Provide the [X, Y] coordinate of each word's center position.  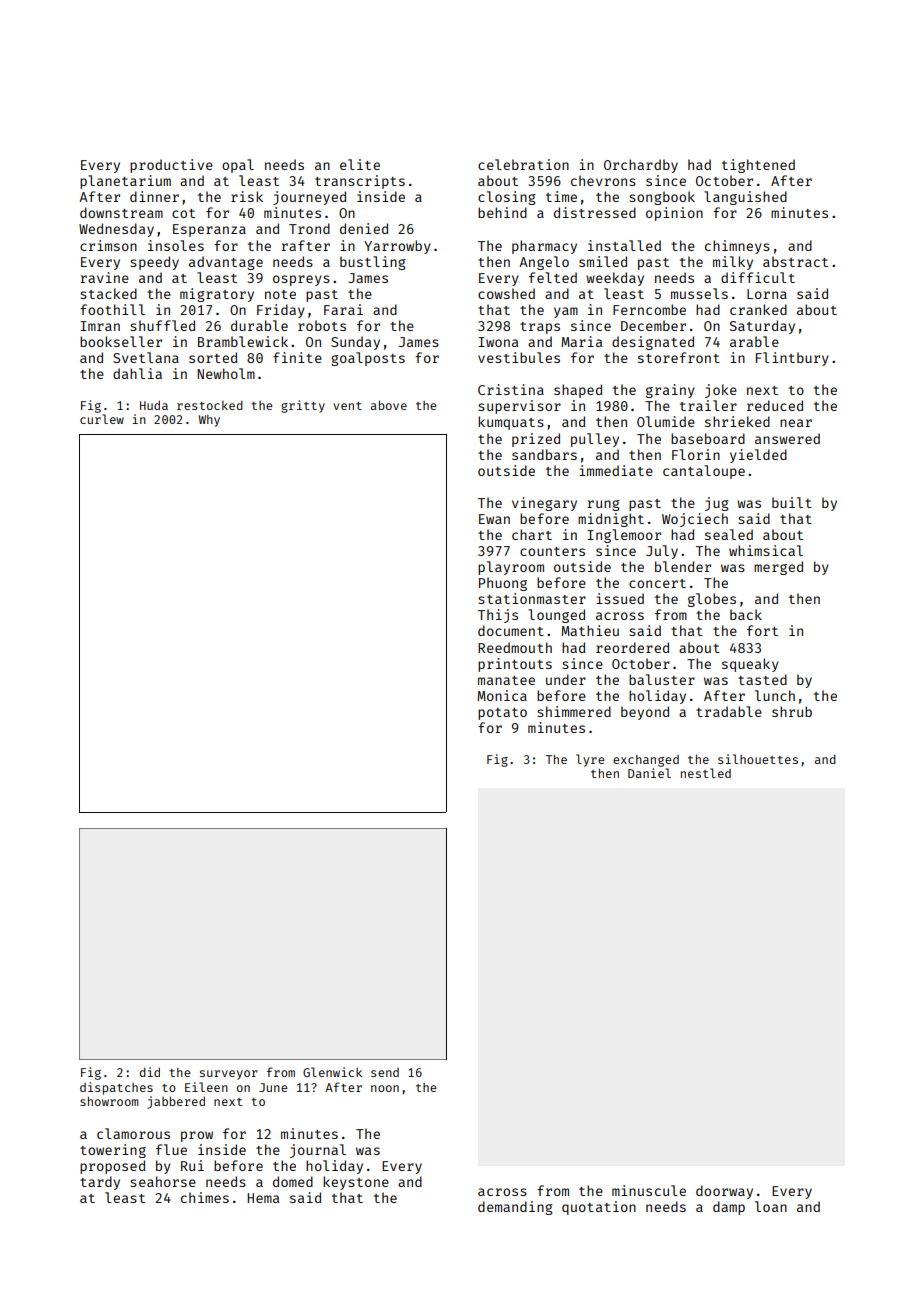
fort [762, 630]
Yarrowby [397, 247]
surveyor [229, 1075]
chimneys [737, 247]
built [792, 502]
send [385, 1072]
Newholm [226, 373]
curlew [102, 419]
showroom [109, 1101]
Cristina [511, 389]
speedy [154, 263]
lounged [556, 616]
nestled [706, 773]
